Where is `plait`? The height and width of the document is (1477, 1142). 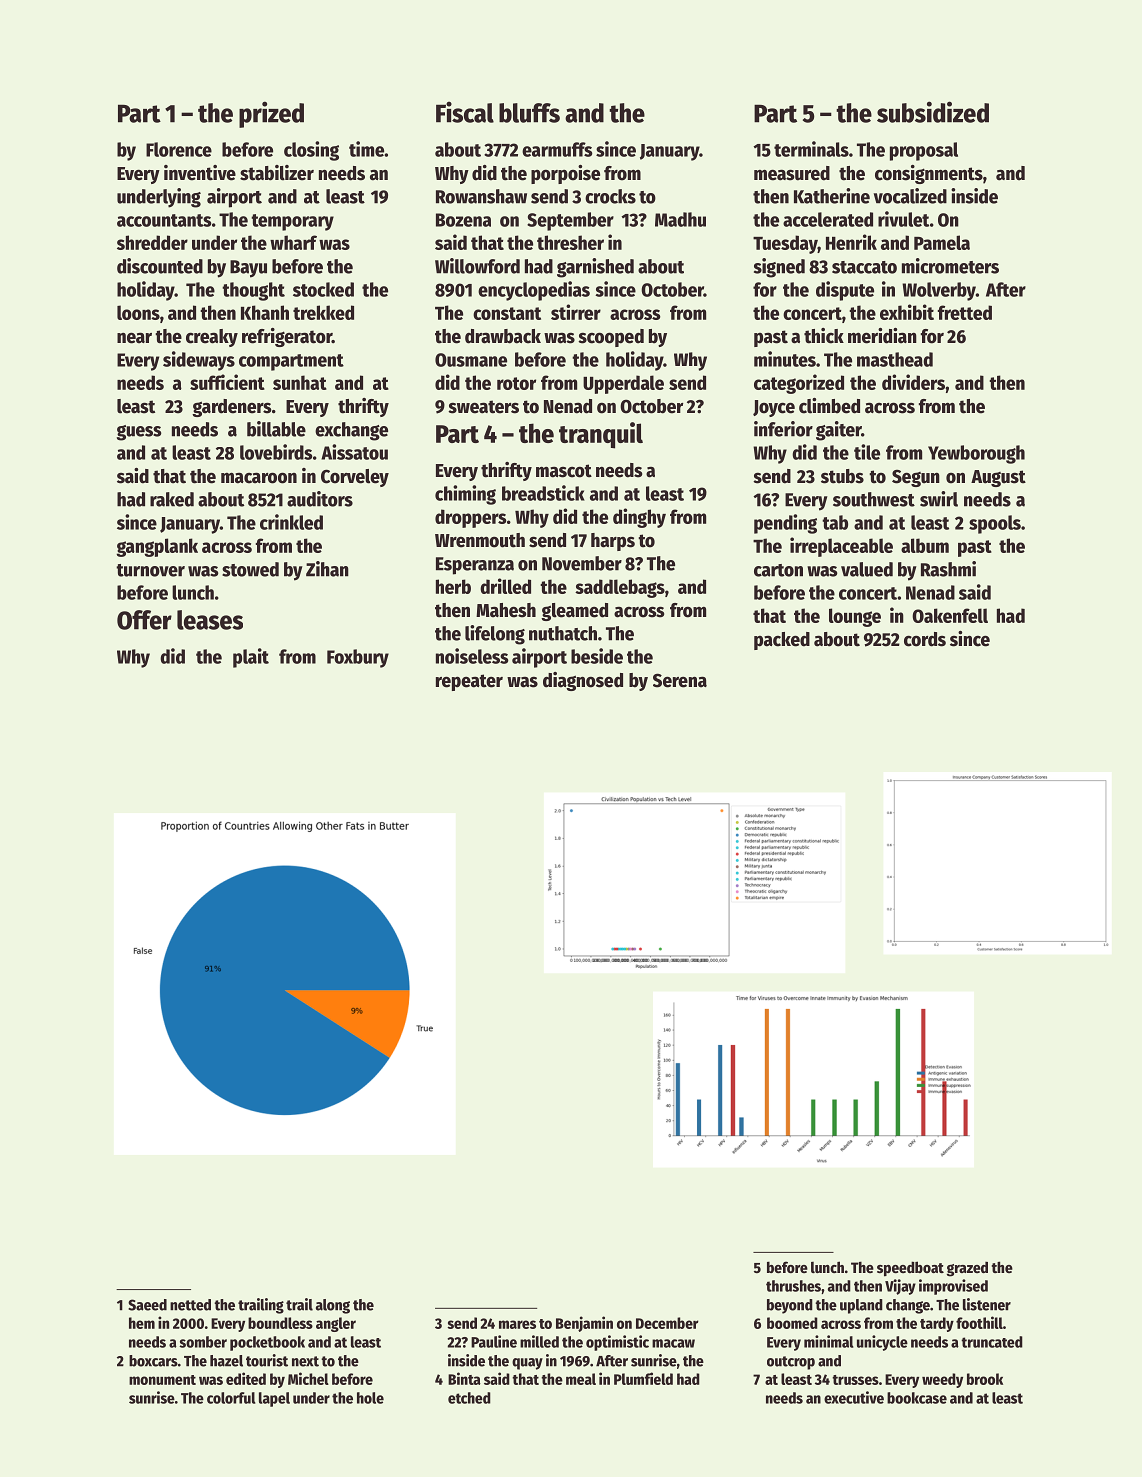 plait is located at coordinates (251, 658).
